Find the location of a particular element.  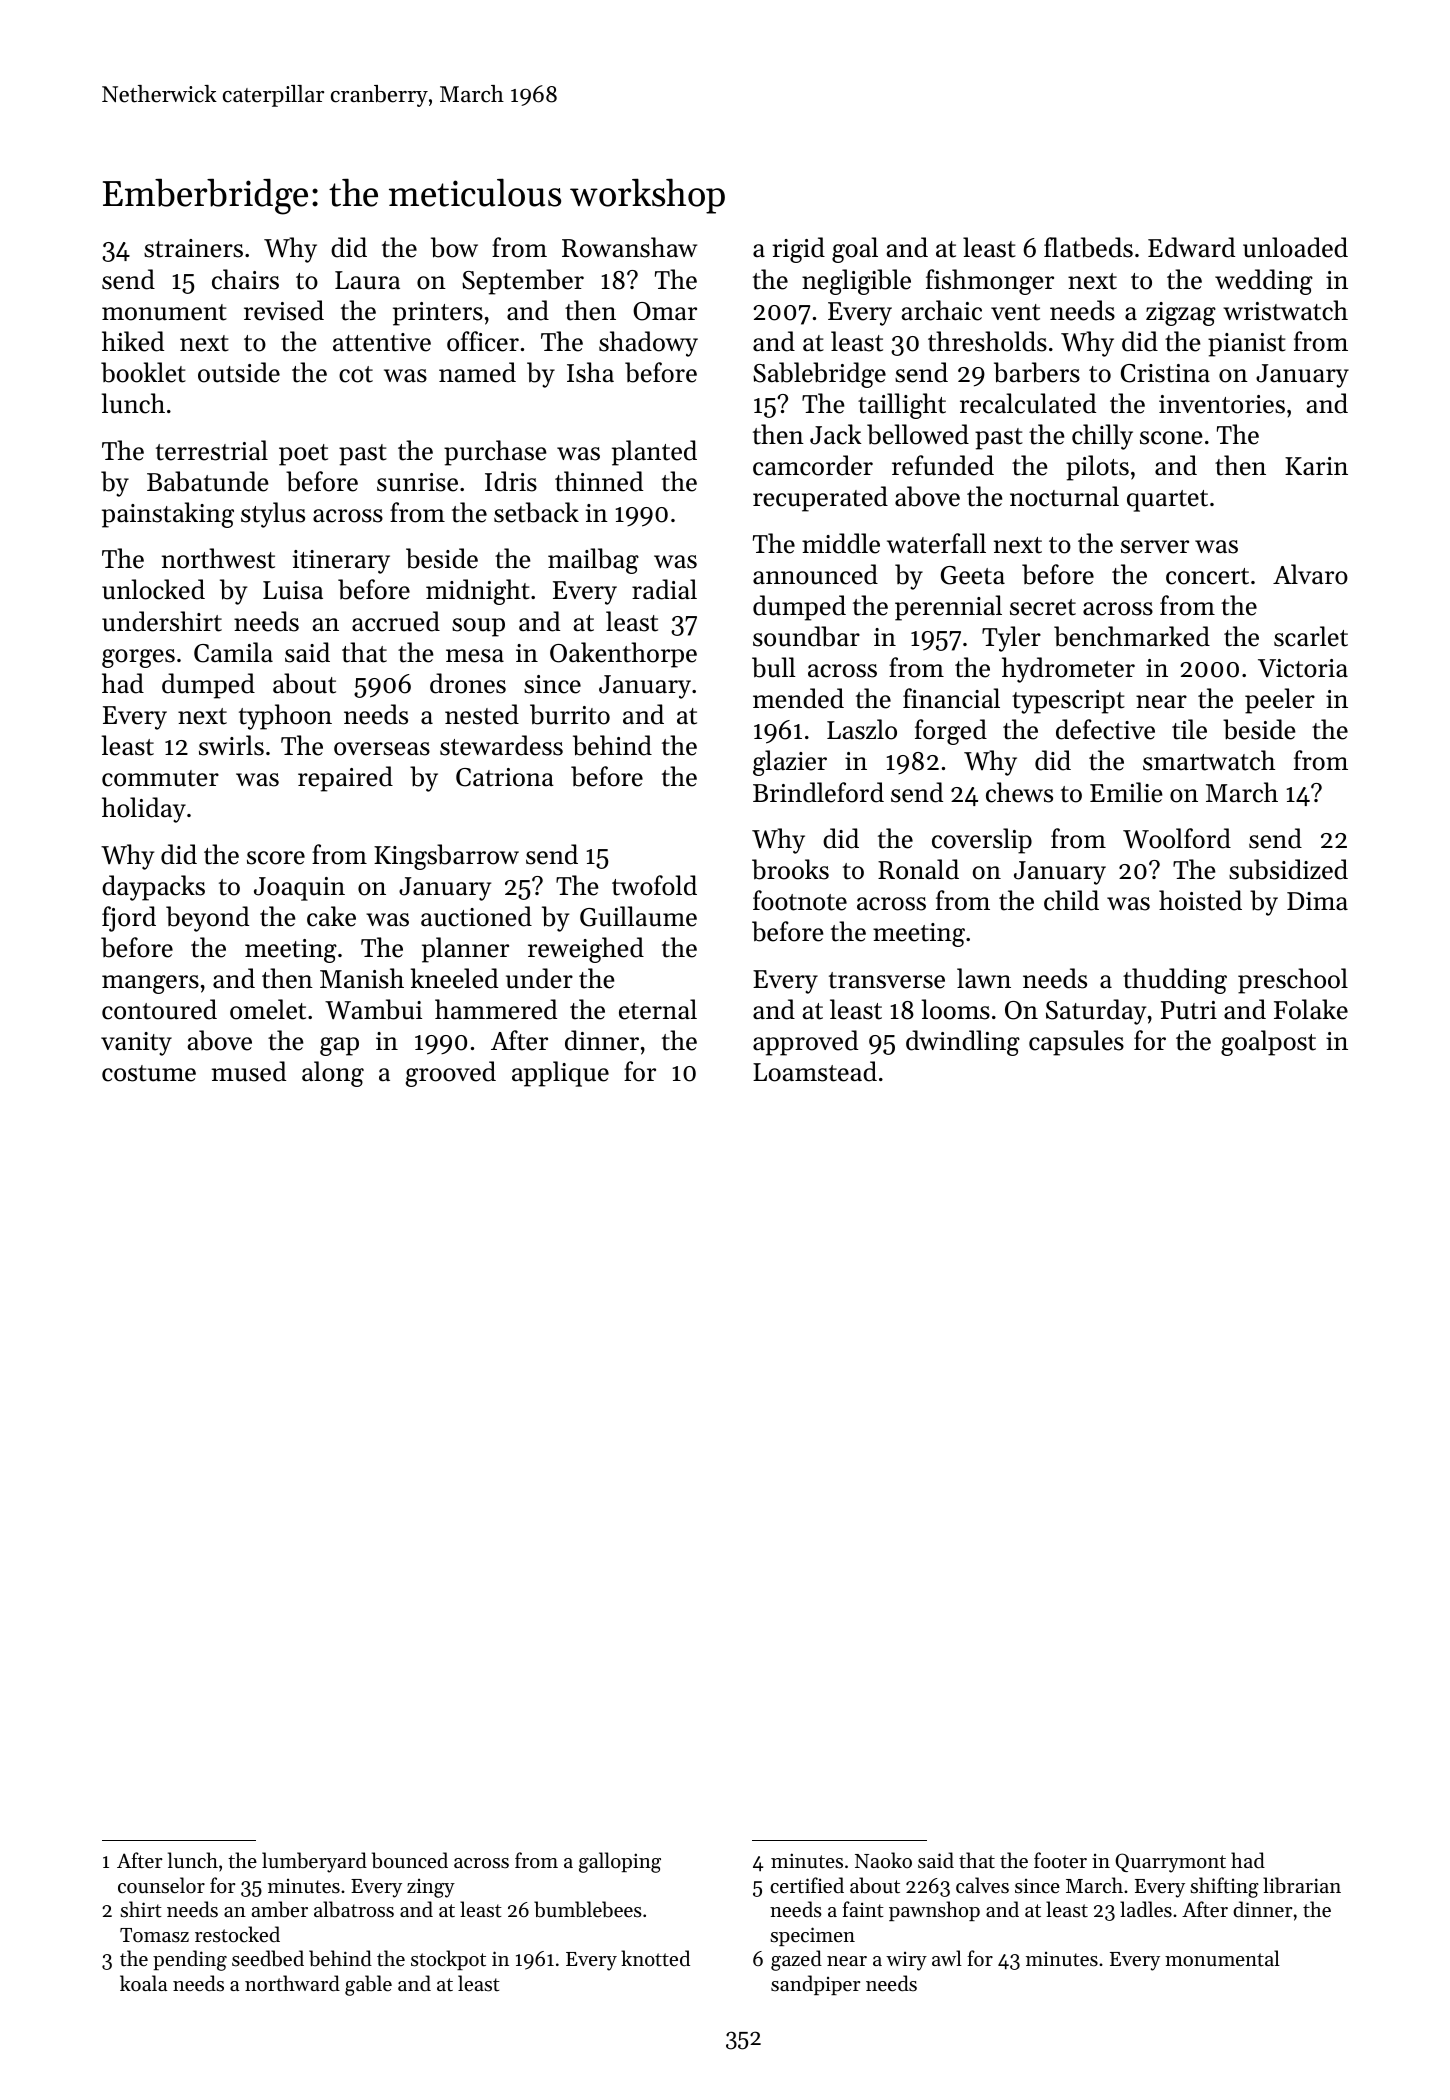

northward is located at coordinates (292, 1983).
